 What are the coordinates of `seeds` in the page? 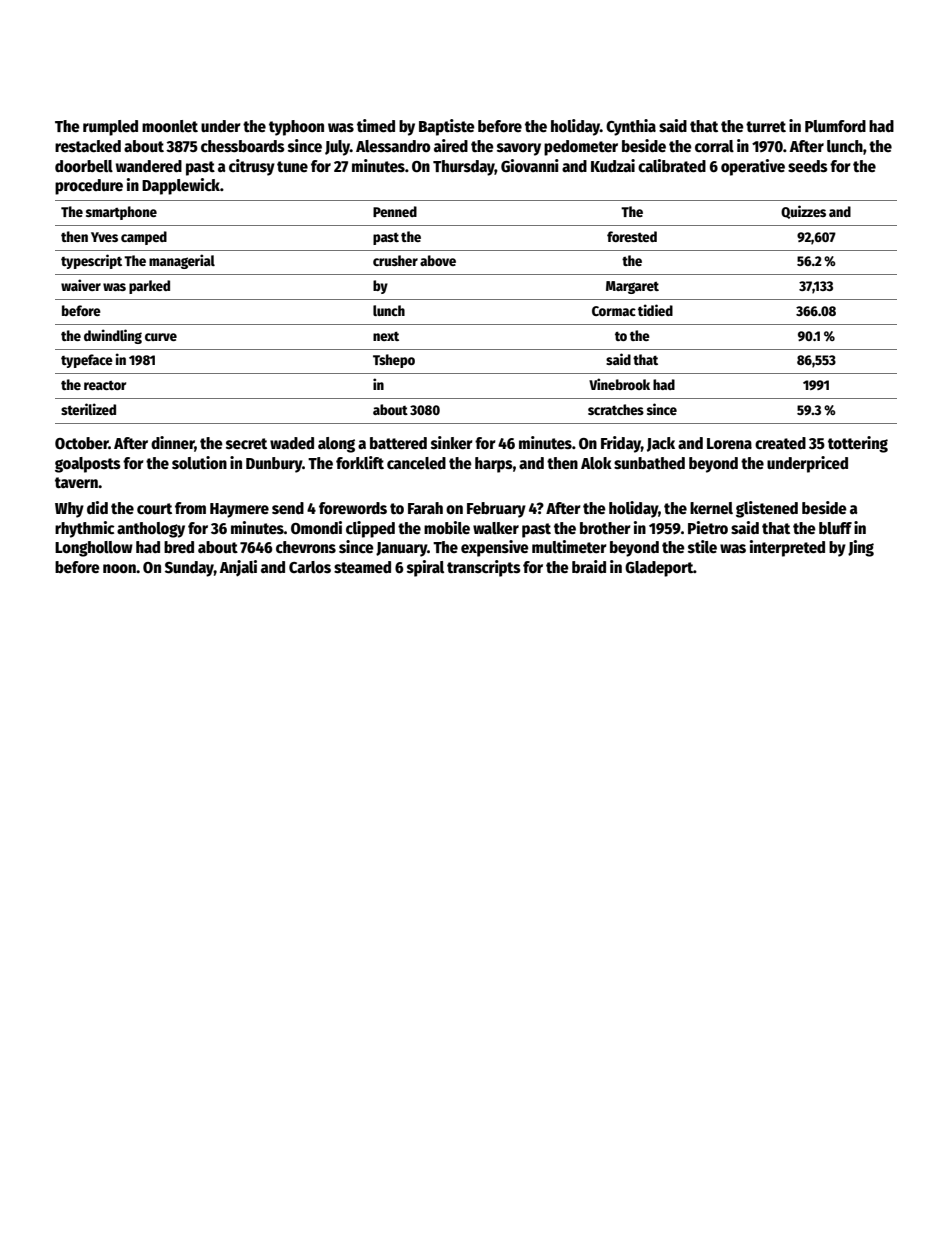 It's located at (808, 166).
